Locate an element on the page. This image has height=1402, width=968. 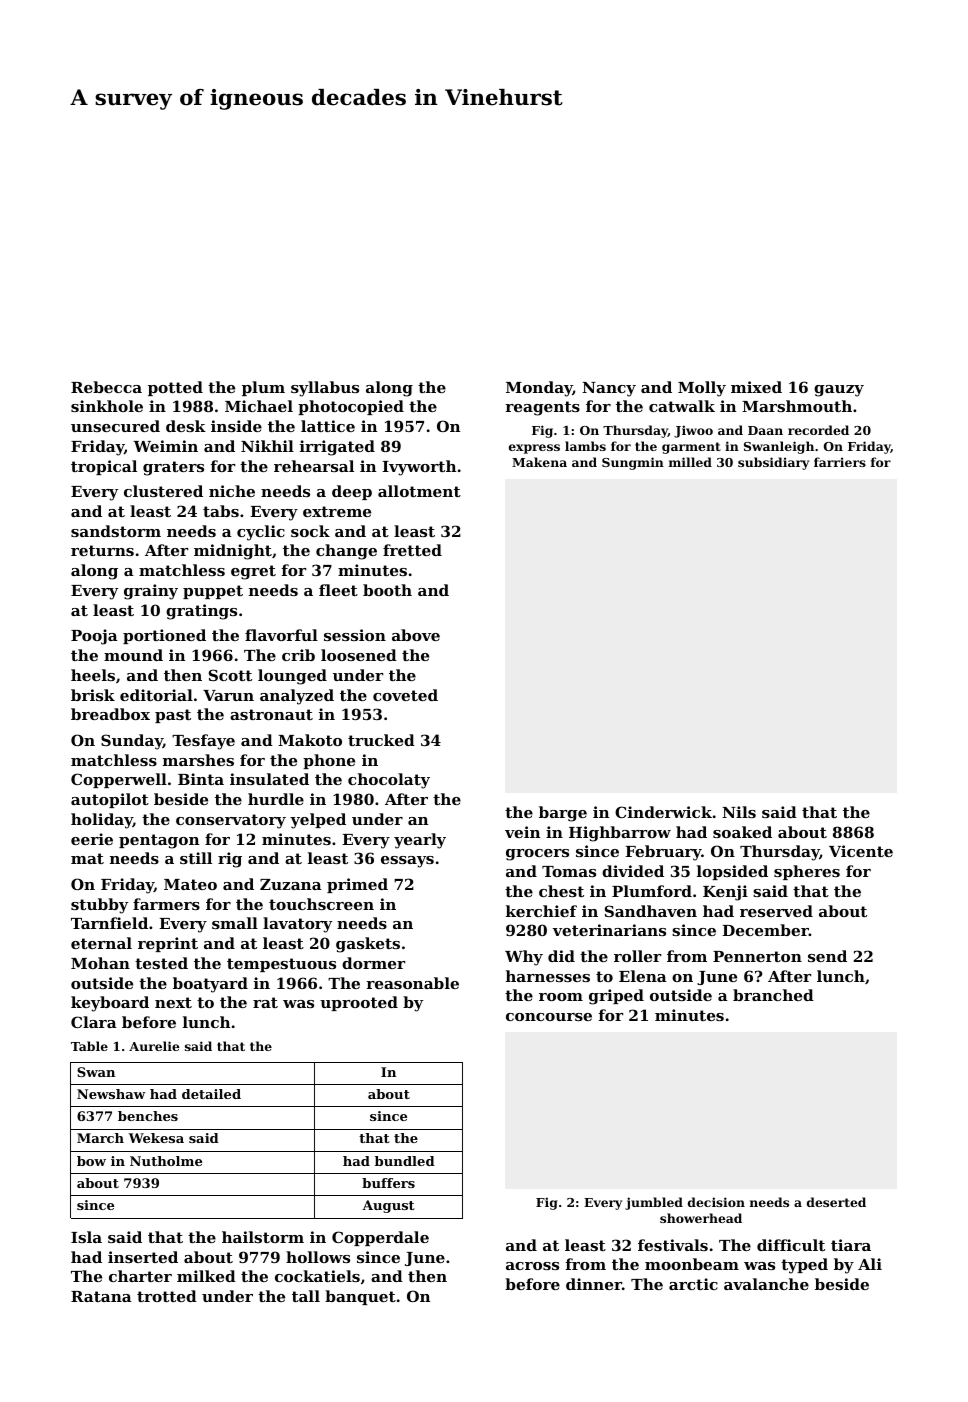
potted is located at coordinates (175, 388).
